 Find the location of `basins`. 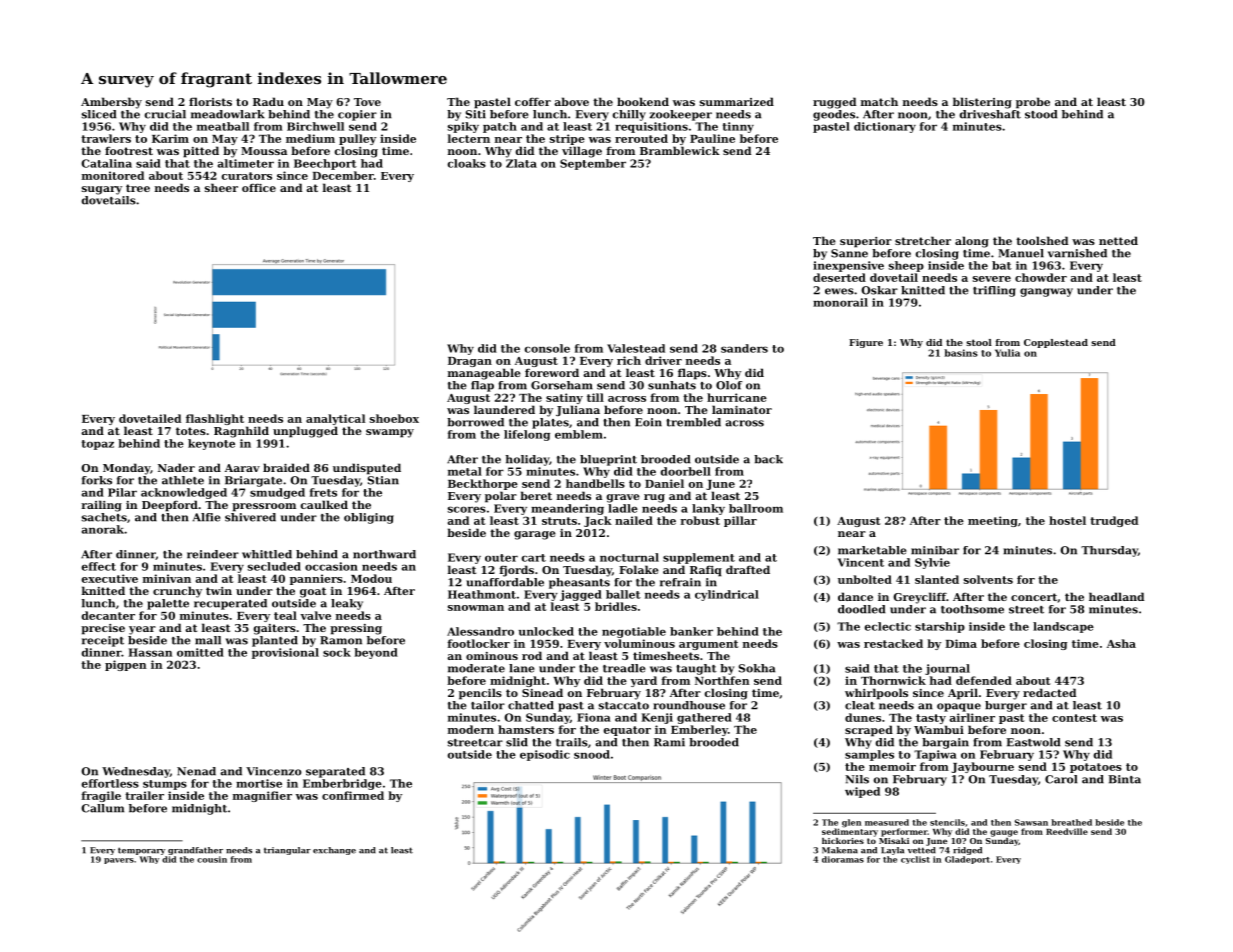

basins is located at coordinates (961, 353).
